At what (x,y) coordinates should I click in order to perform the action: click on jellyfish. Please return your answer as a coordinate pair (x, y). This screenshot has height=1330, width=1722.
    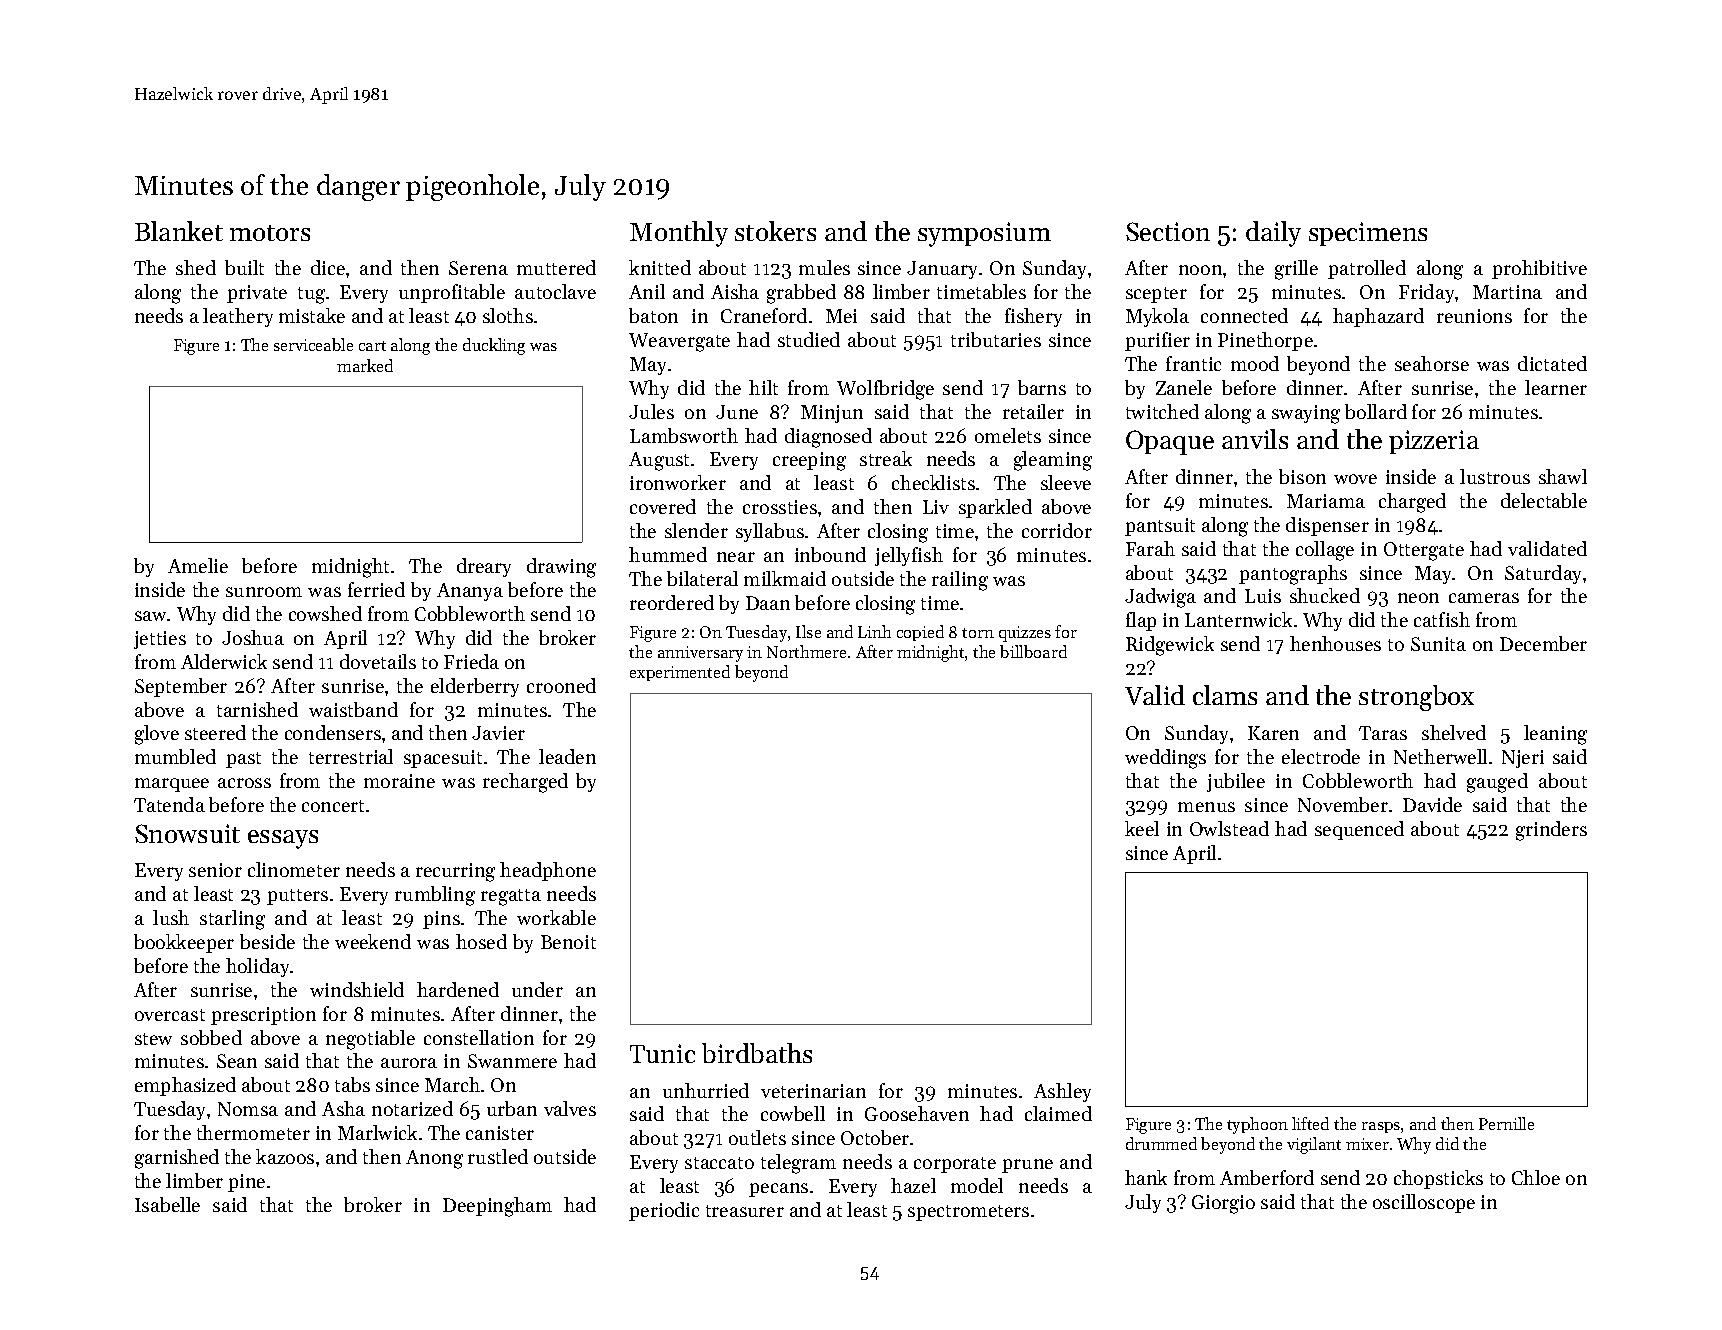
    Looking at the image, I should click on (909, 556).
